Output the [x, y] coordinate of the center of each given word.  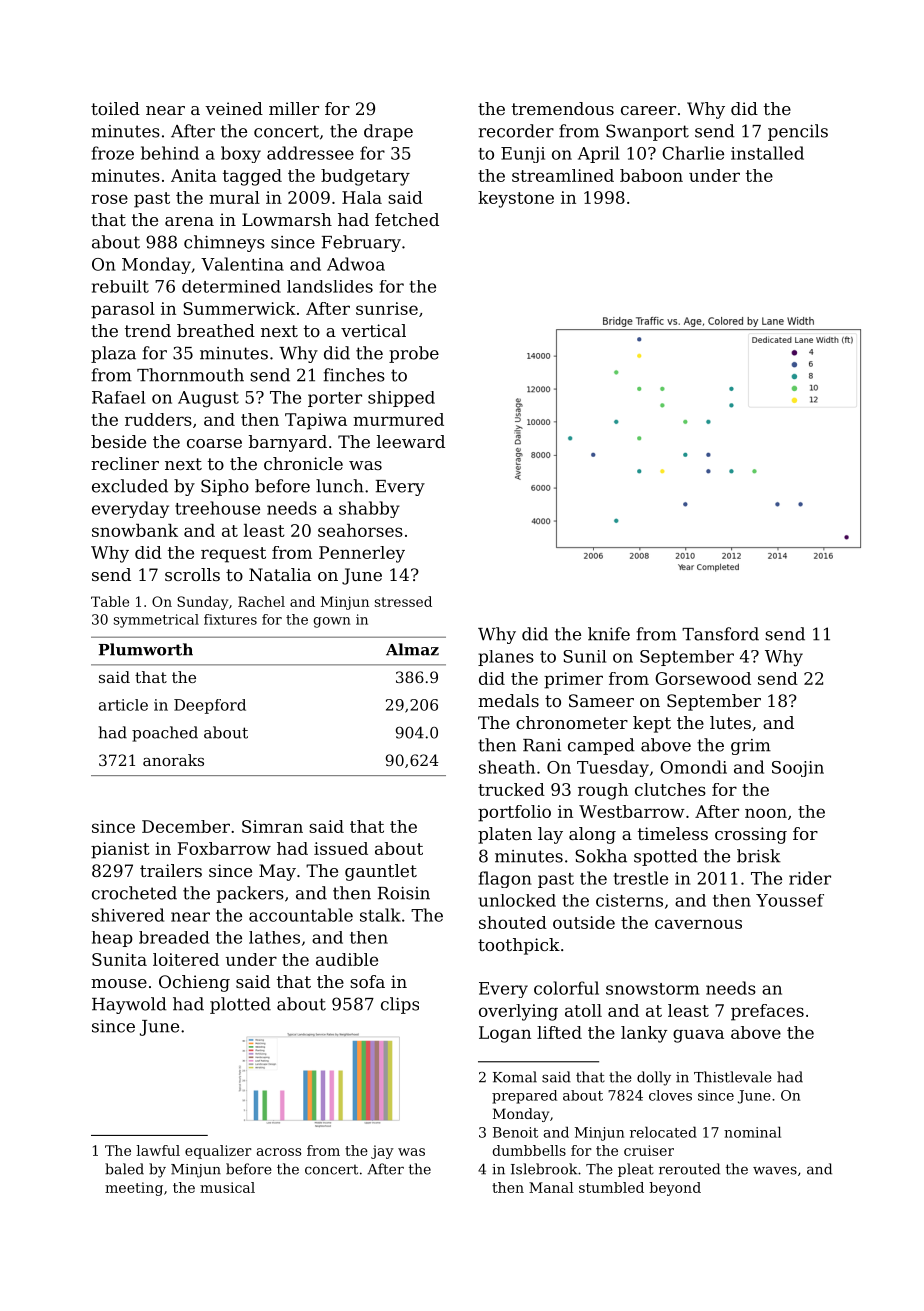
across [279, 1152]
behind [170, 153]
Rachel [261, 601]
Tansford [720, 634]
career [648, 110]
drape [388, 132]
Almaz [412, 649]
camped [601, 746]
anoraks [173, 760]
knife [609, 634]
